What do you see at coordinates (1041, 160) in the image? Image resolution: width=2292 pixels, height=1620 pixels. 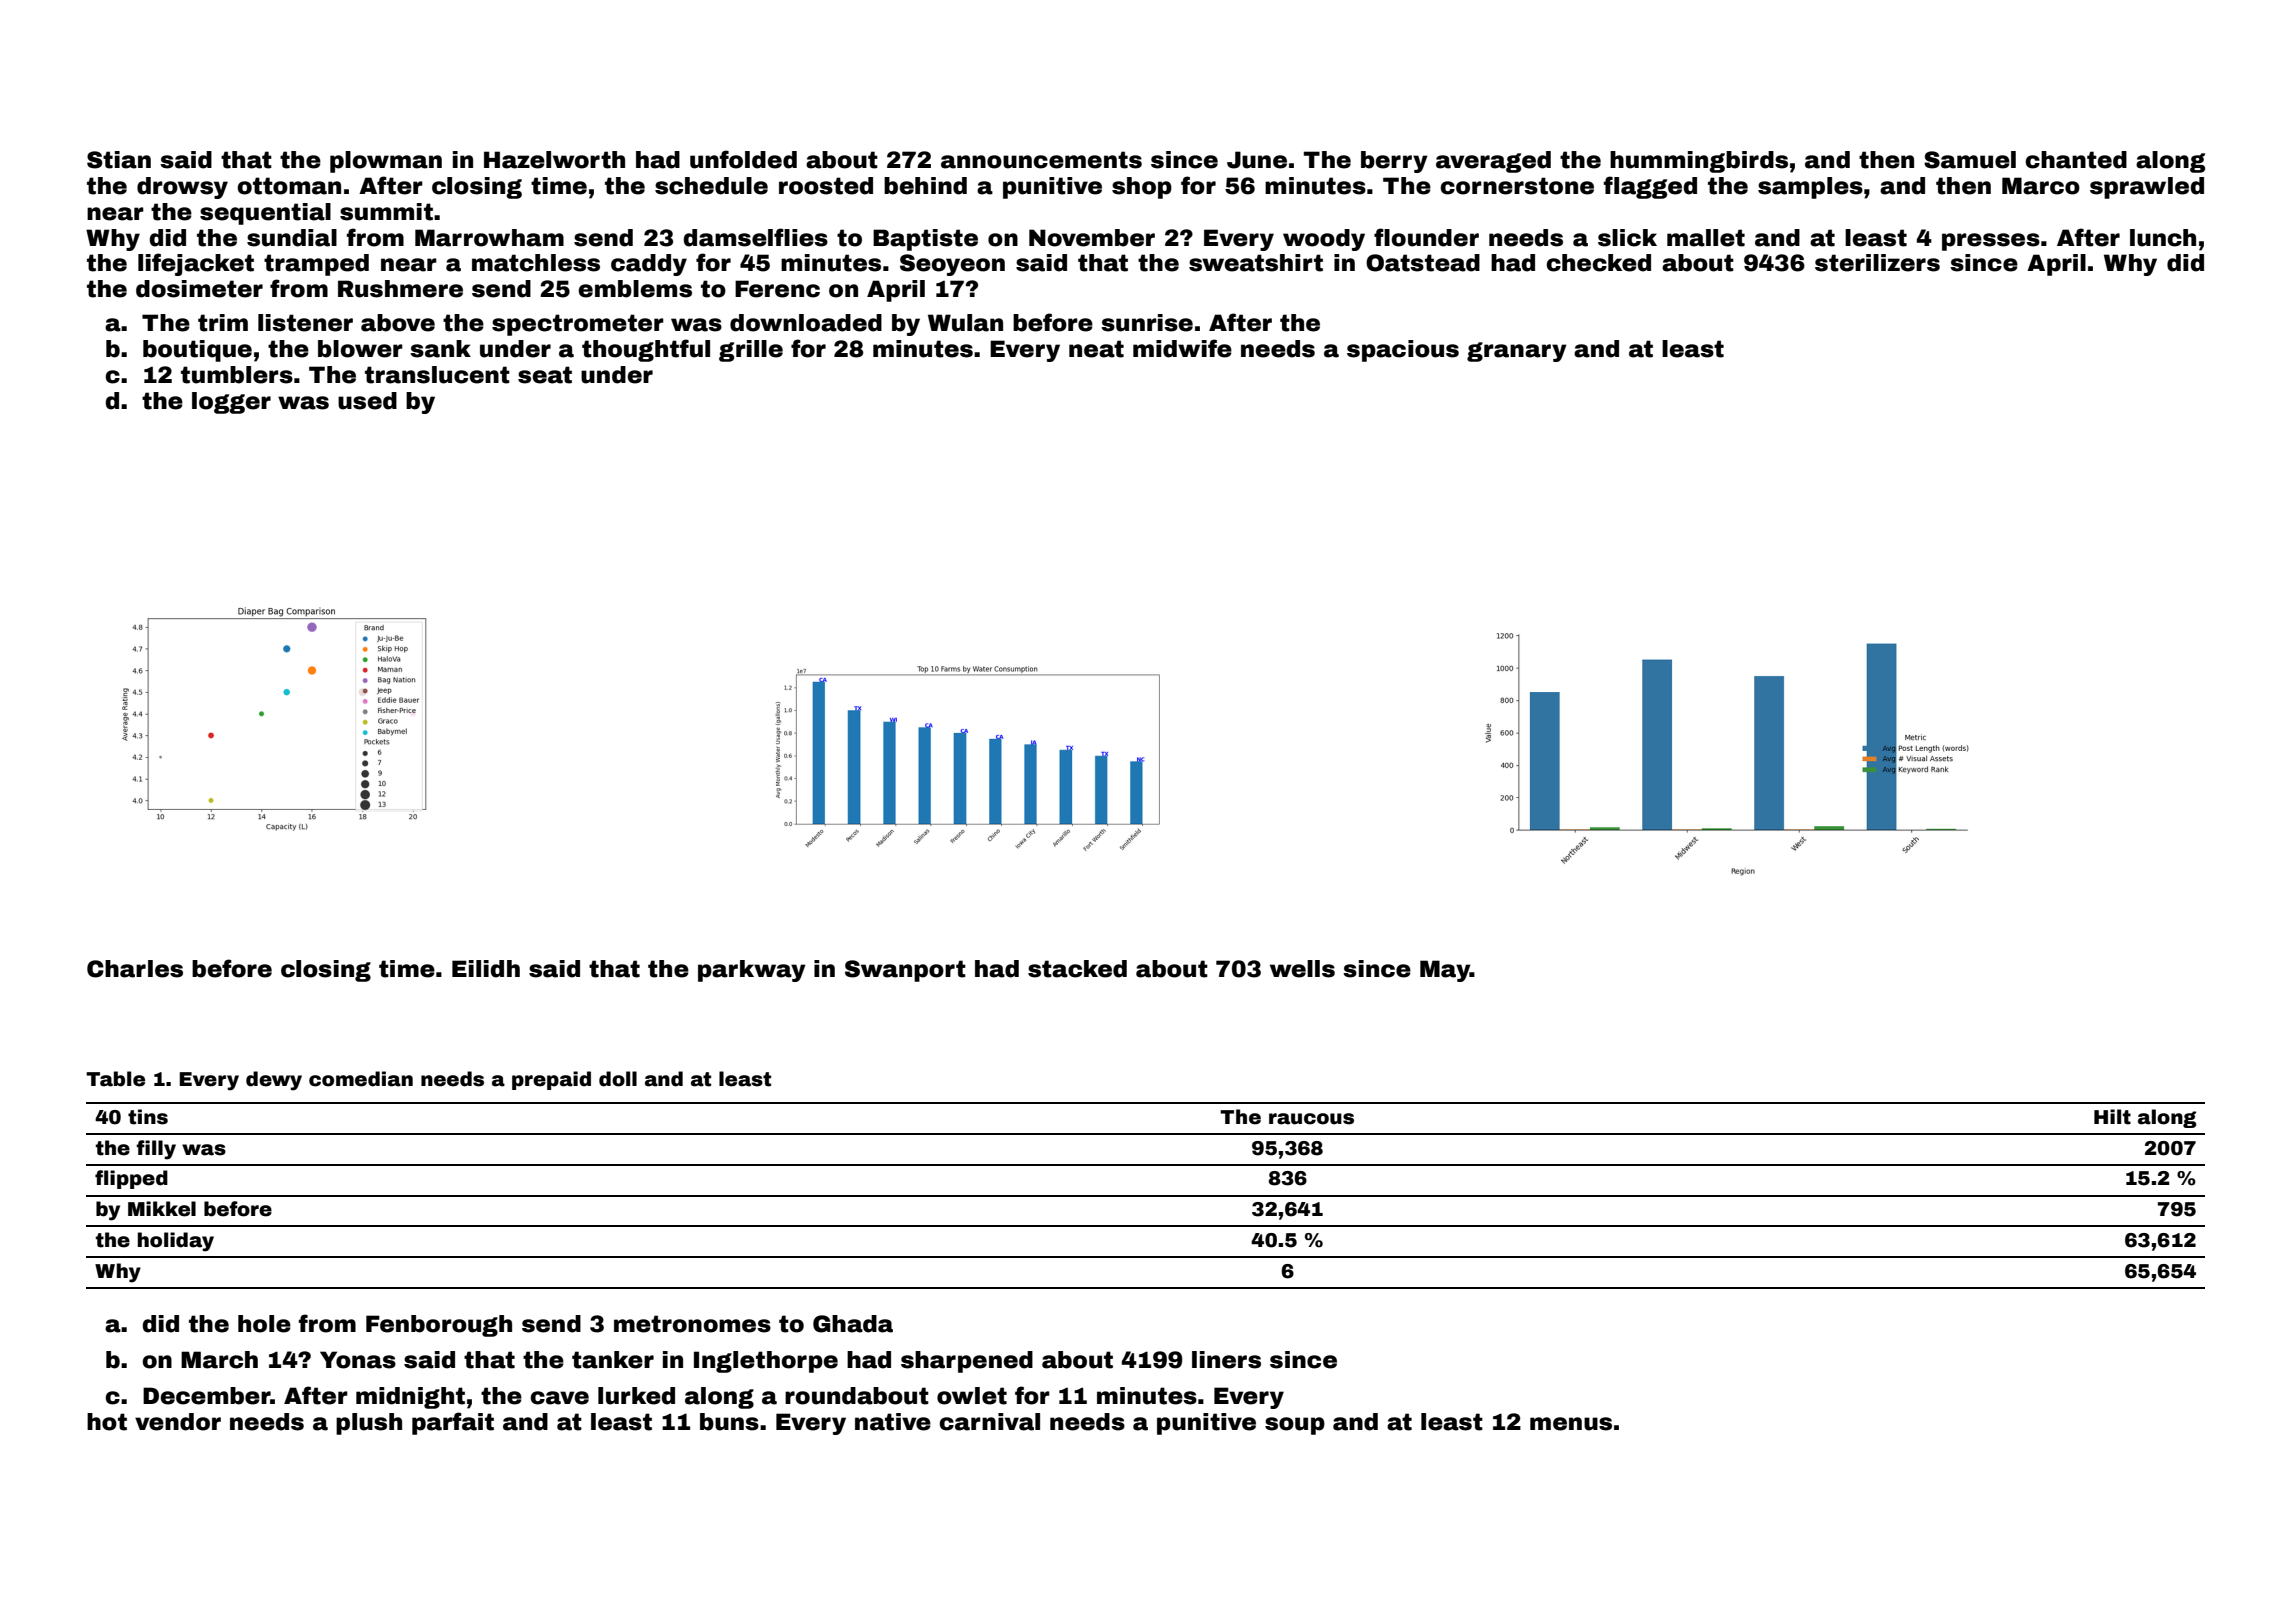 I see `announcements` at bounding box center [1041, 160].
